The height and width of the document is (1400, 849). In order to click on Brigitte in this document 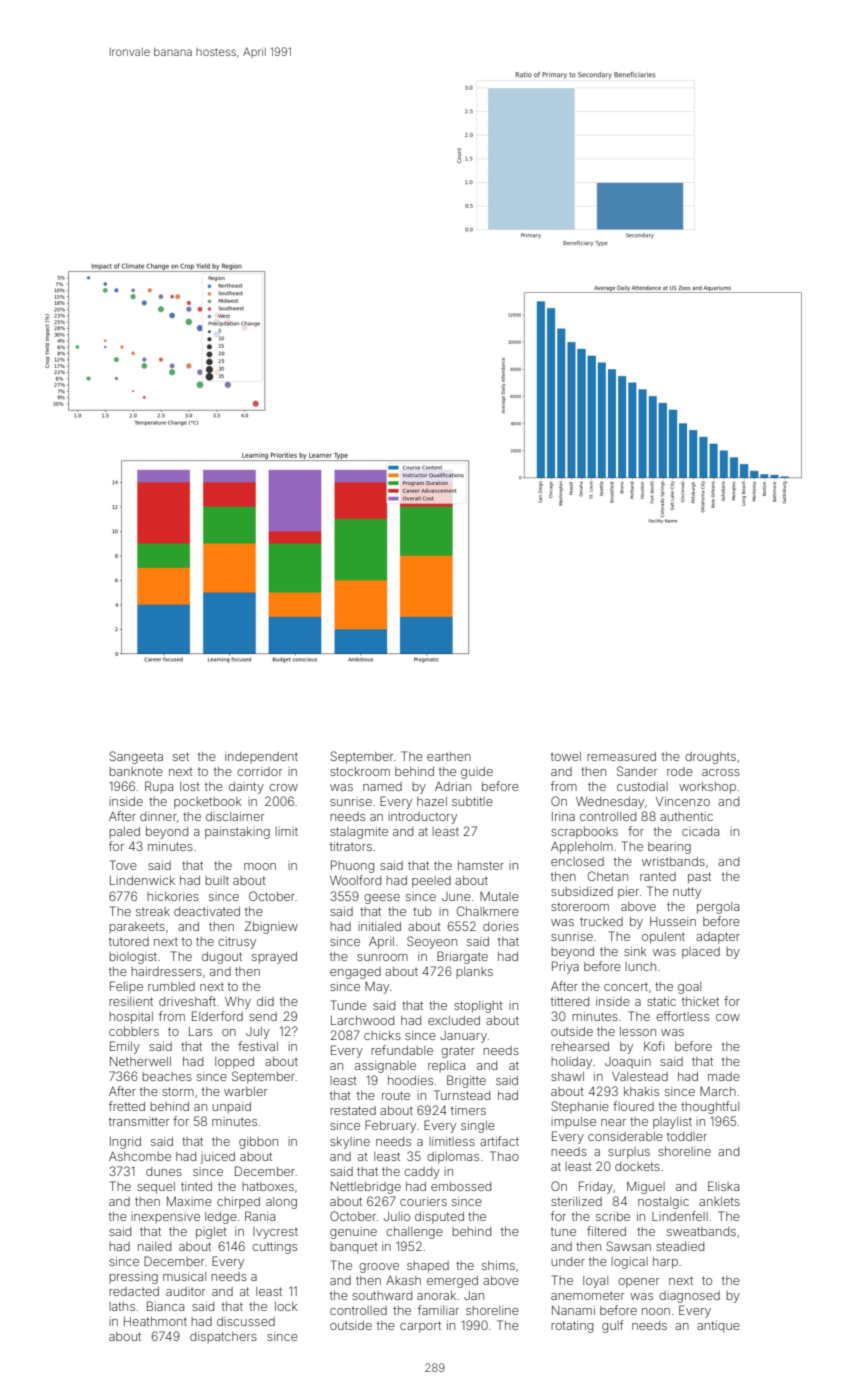, I will do `click(466, 1081)`.
